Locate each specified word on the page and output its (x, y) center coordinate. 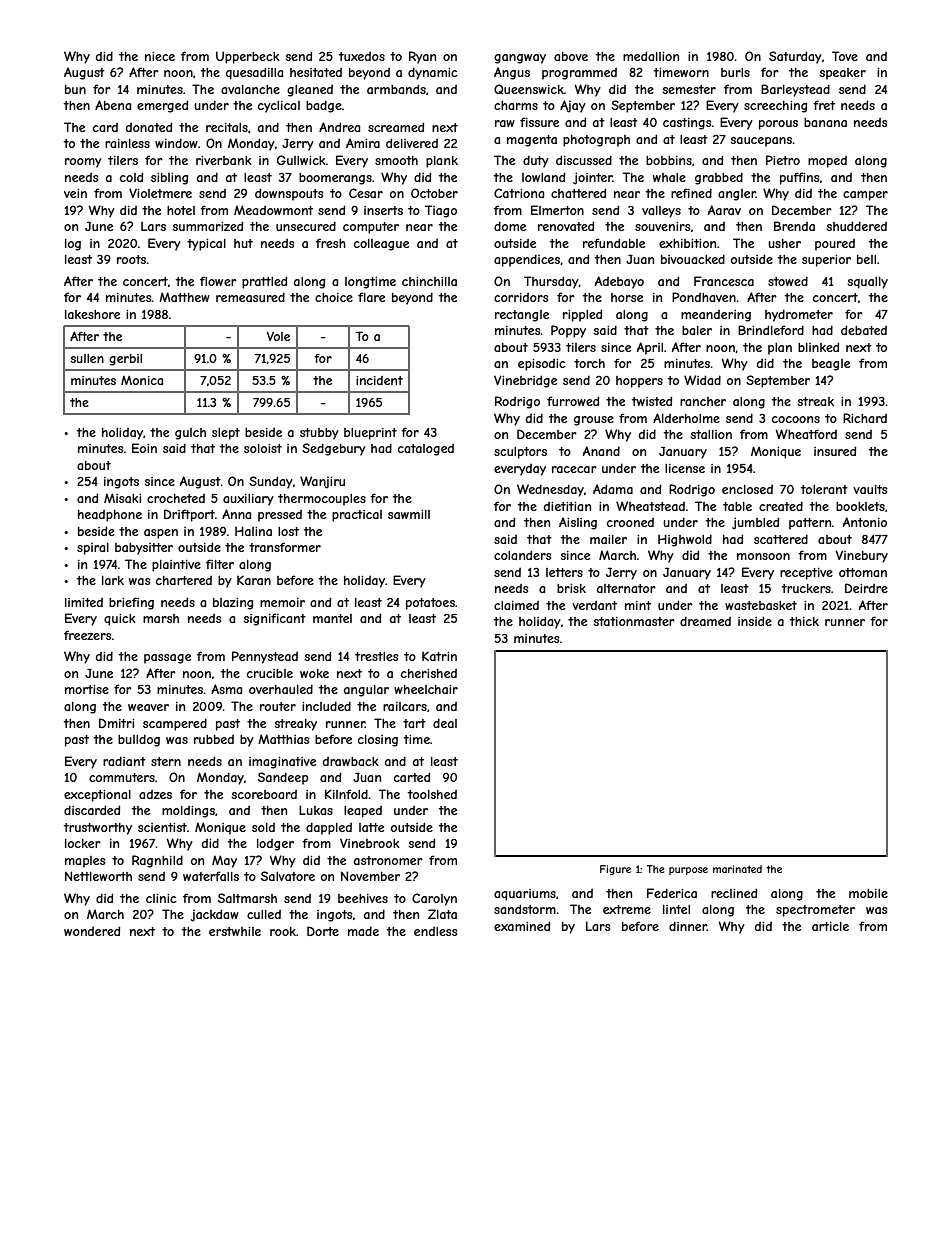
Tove (845, 56)
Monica (142, 380)
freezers (87, 635)
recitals (227, 127)
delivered (412, 143)
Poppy (568, 331)
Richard (865, 418)
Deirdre (866, 588)
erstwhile (235, 931)
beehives (363, 898)
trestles (376, 656)
